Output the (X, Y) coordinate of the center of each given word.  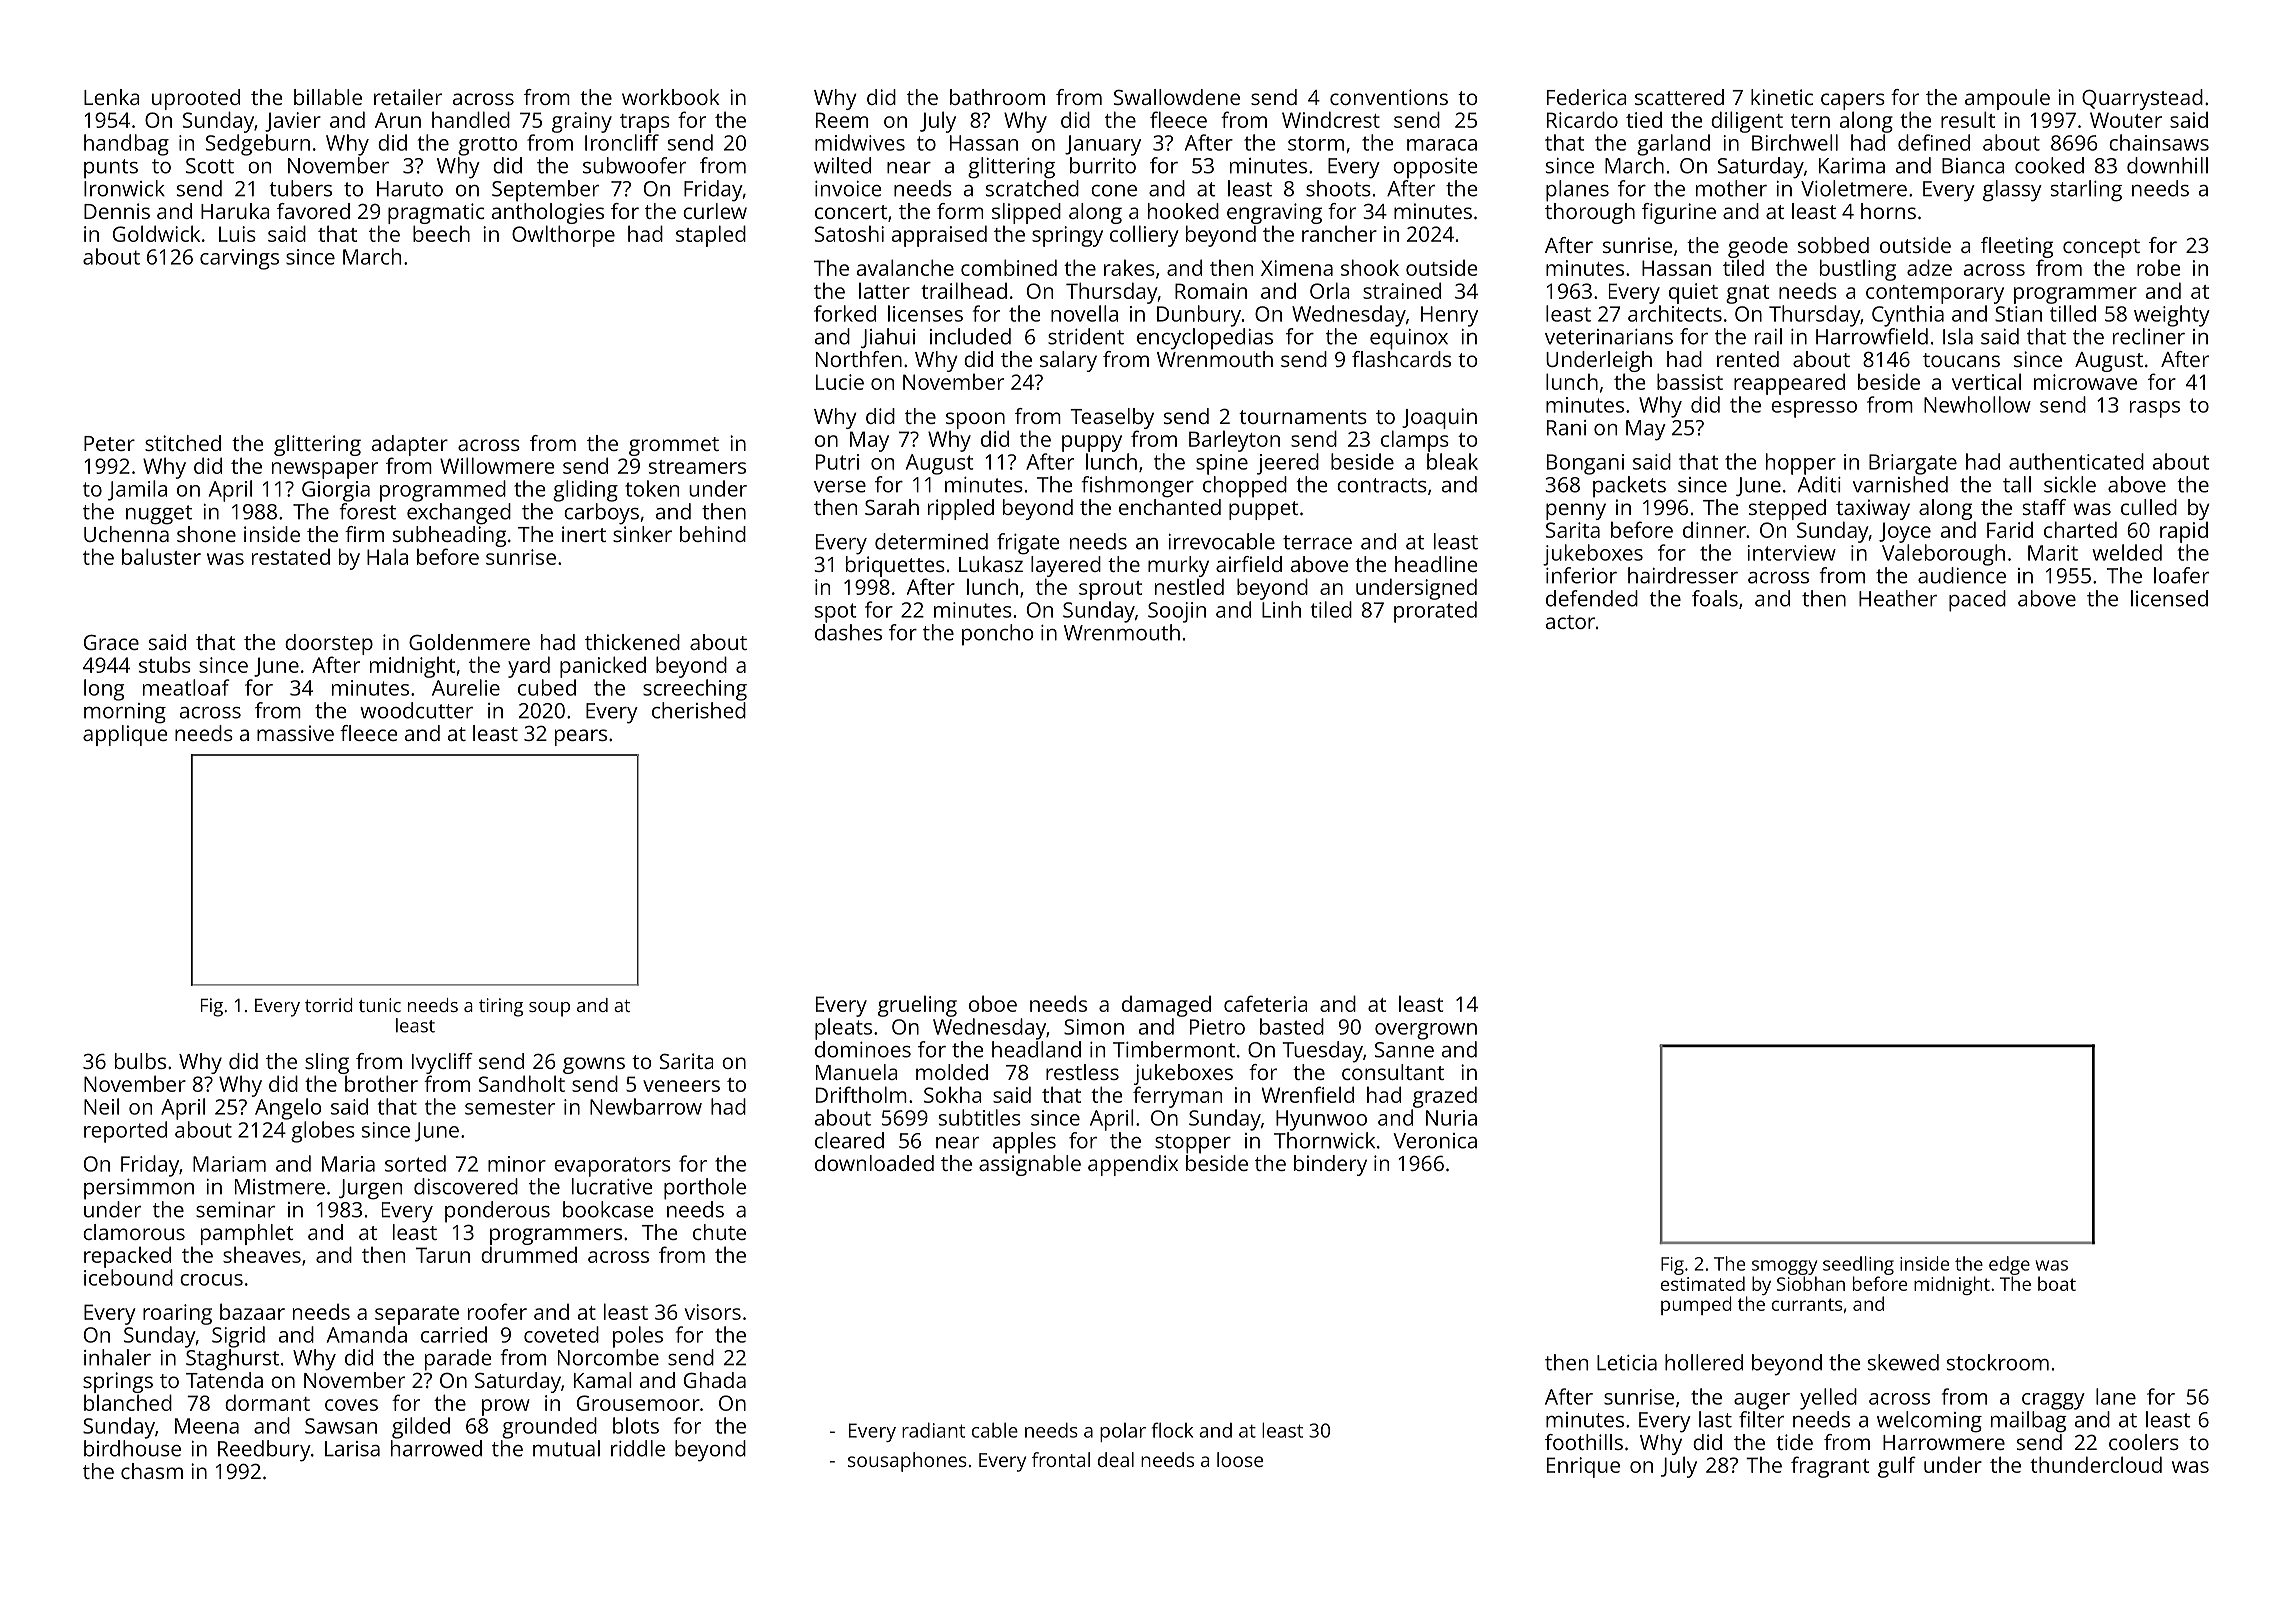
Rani (1566, 428)
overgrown (1426, 1031)
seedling (1858, 1265)
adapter (410, 445)
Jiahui (888, 338)
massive (295, 733)
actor (1570, 622)
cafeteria (1265, 1003)
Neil (101, 1106)
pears (581, 737)
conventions (1389, 97)
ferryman (1177, 1097)
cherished (699, 710)
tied (1644, 120)
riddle (638, 1448)
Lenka (112, 97)
